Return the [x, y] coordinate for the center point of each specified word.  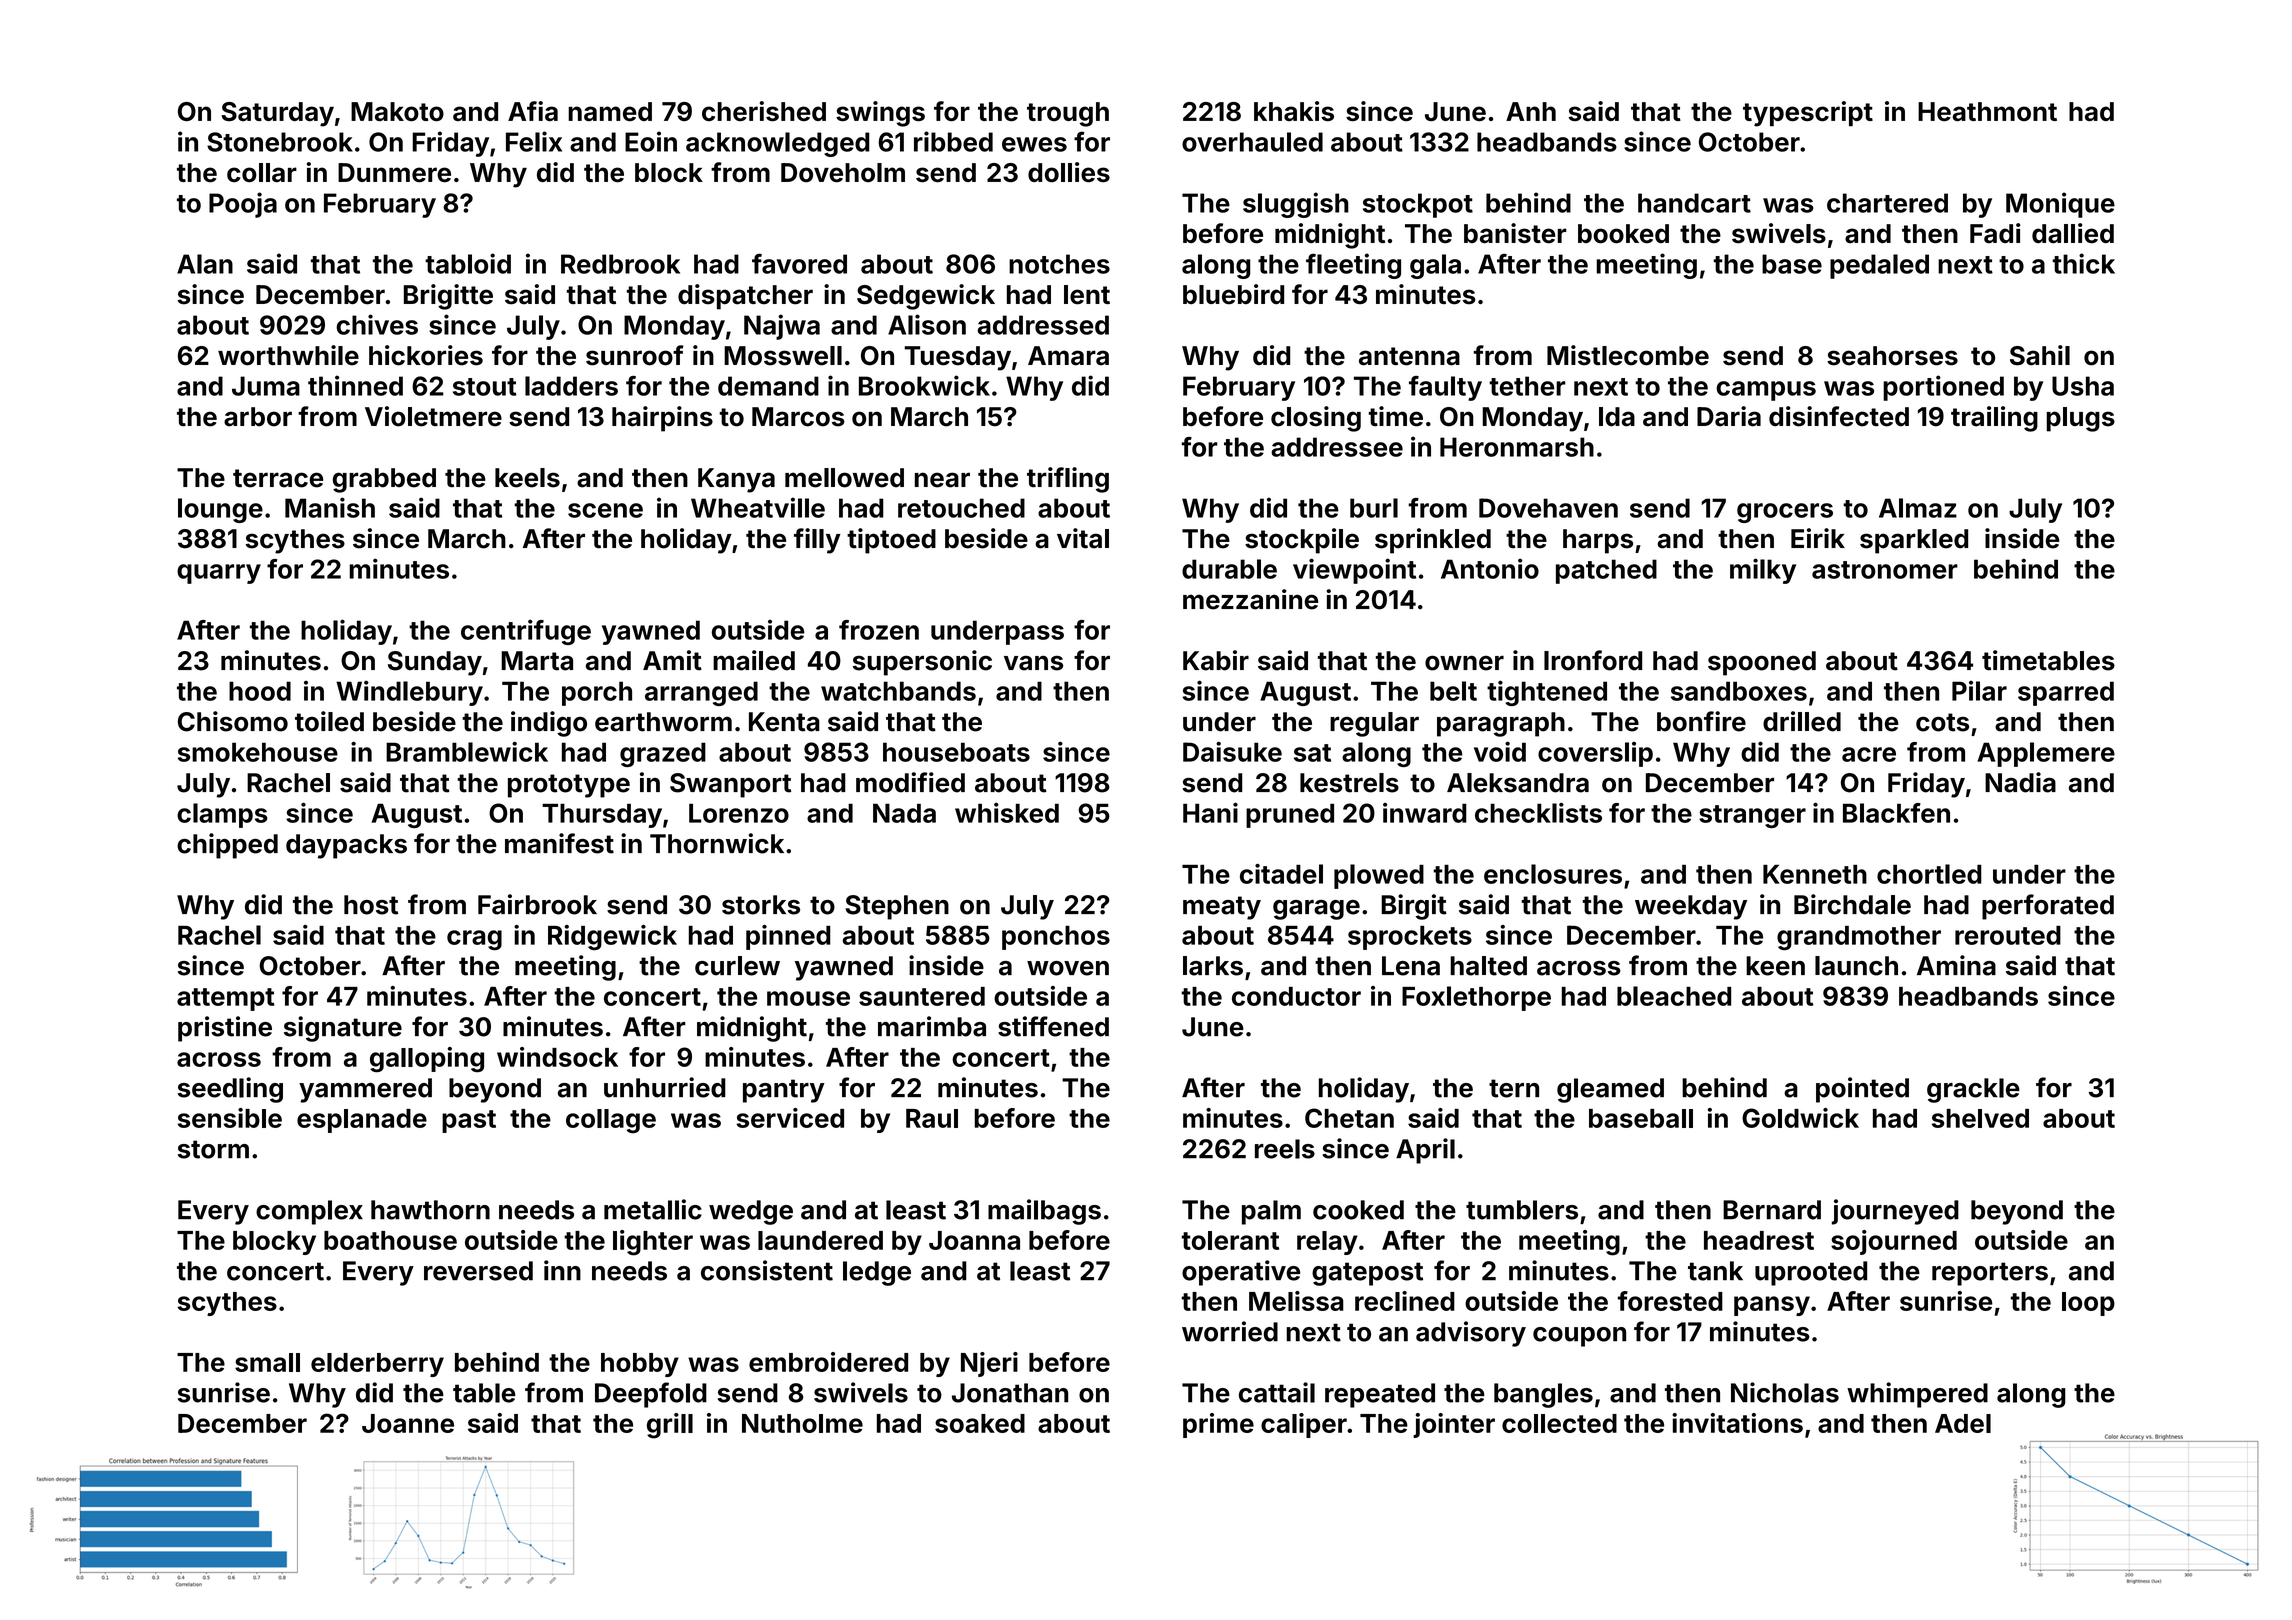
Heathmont [1987, 111]
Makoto [397, 111]
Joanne [408, 1423]
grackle [1973, 1090]
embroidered [828, 1362]
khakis [1294, 111]
